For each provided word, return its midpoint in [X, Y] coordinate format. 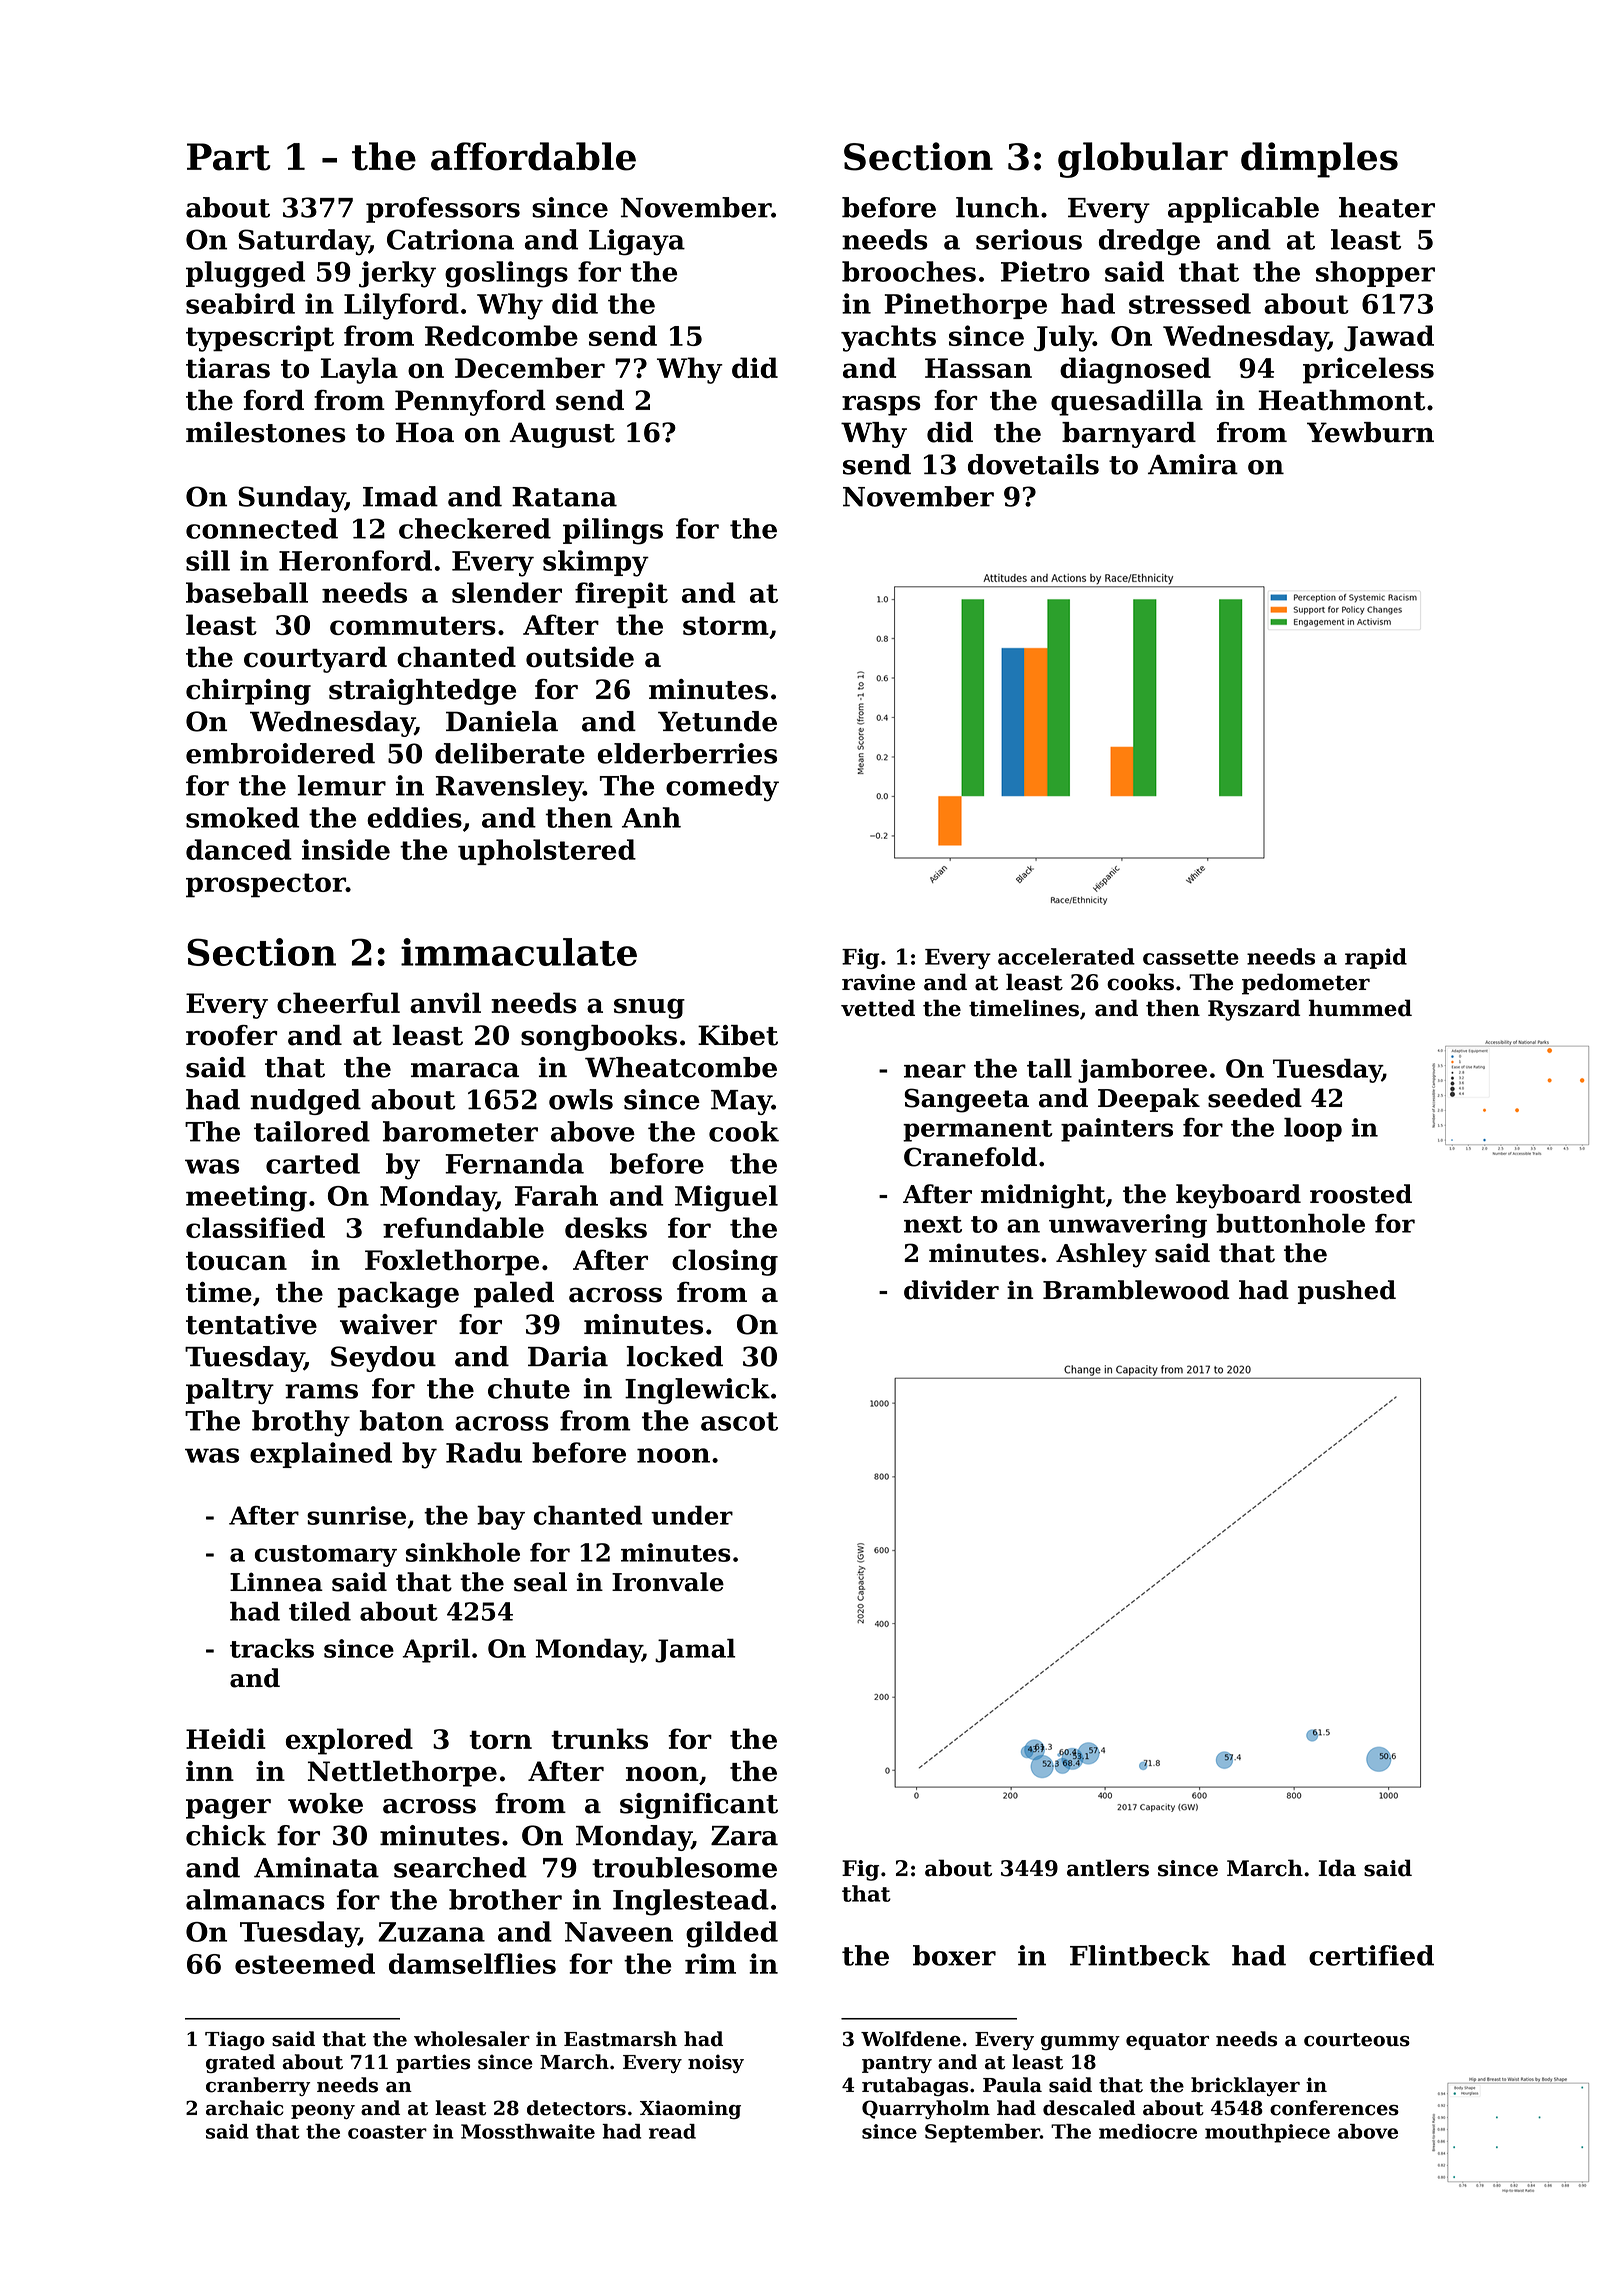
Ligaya [637, 242]
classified [255, 1227]
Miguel [726, 1198]
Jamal [695, 1650]
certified [1371, 1955]
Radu [484, 1452]
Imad [400, 496]
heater [1387, 207]
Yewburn [1370, 432]
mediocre [1148, 2131]
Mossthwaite [528, 2131]
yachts [888, 338]
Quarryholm [926, 2109]
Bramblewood [1136, 1290]
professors [443, 210]
